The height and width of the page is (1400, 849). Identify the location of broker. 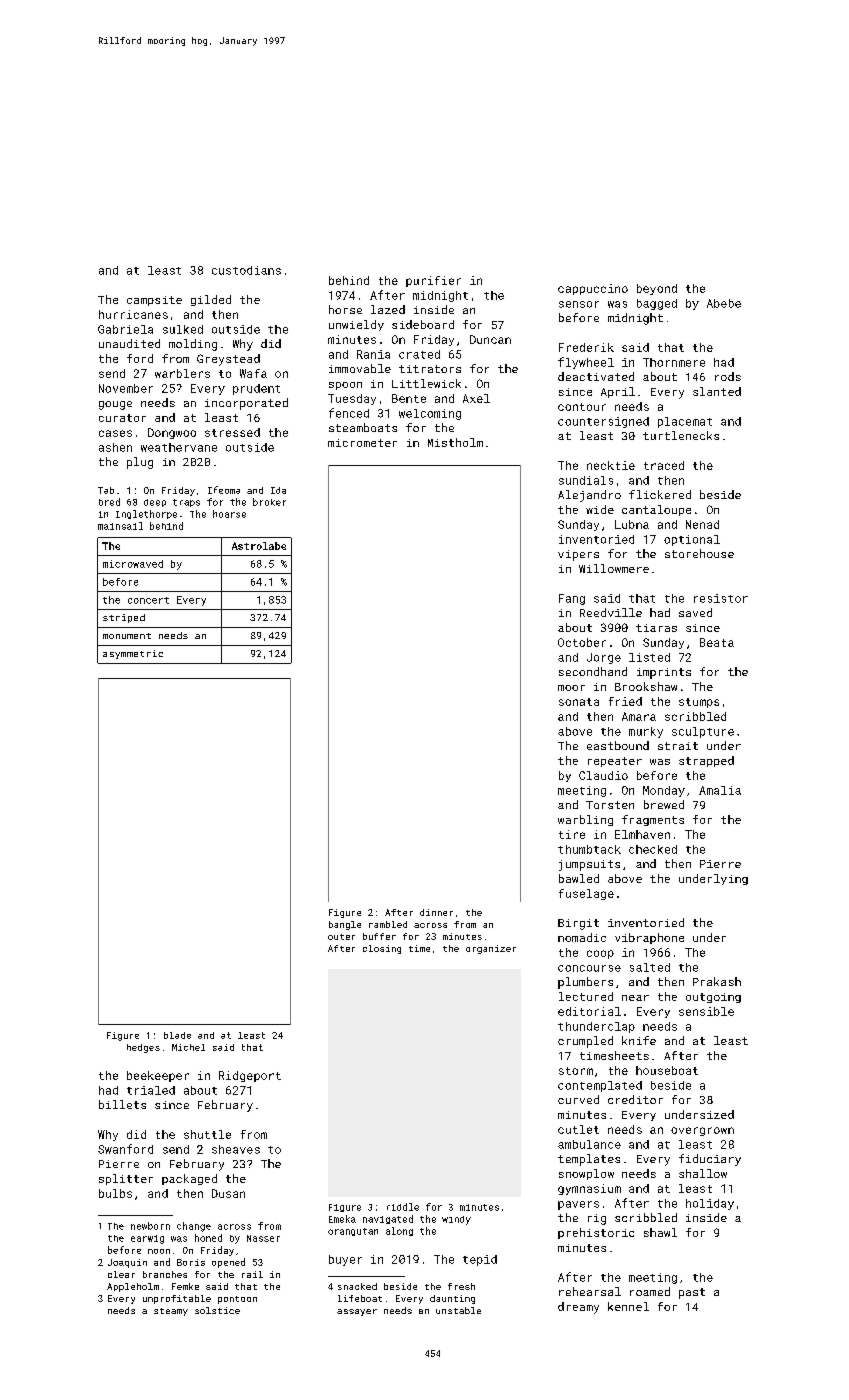
(269, 502).
